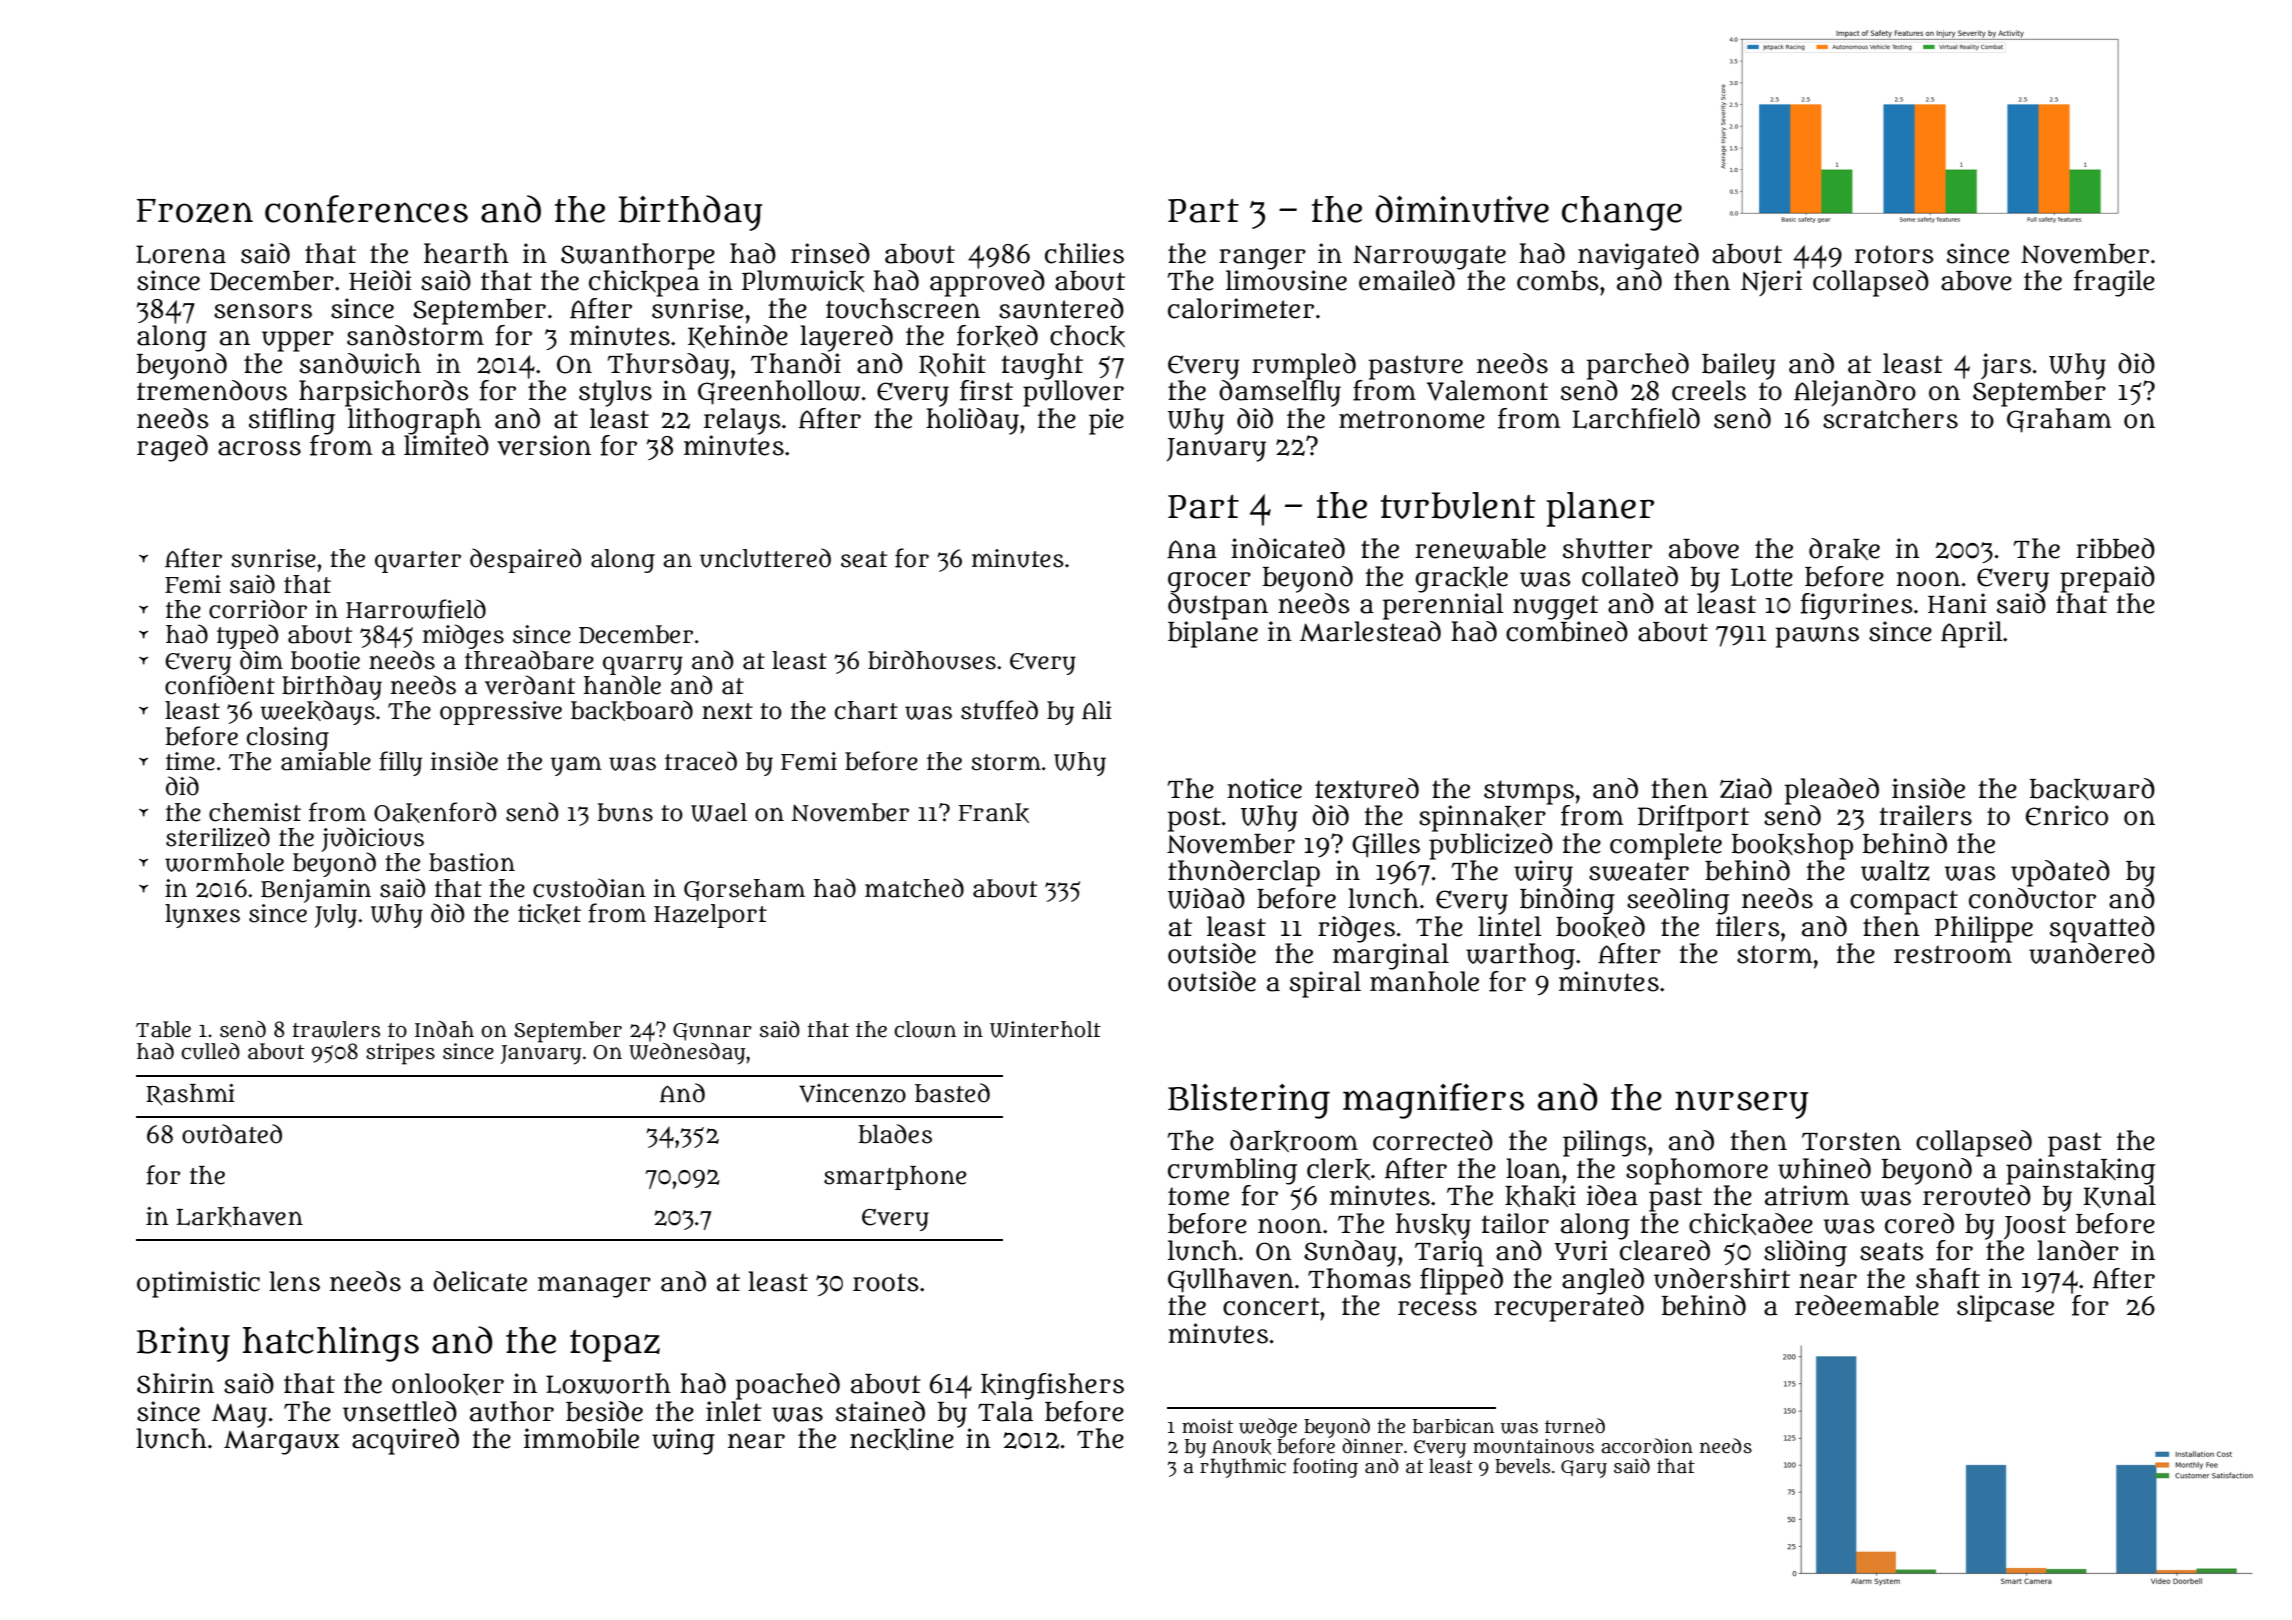 Image resolution: width=2292 pixels, height=1620 pixels. Describe the element at coordinates (914, 888) in the screenshot. I see `matched` at that location.
